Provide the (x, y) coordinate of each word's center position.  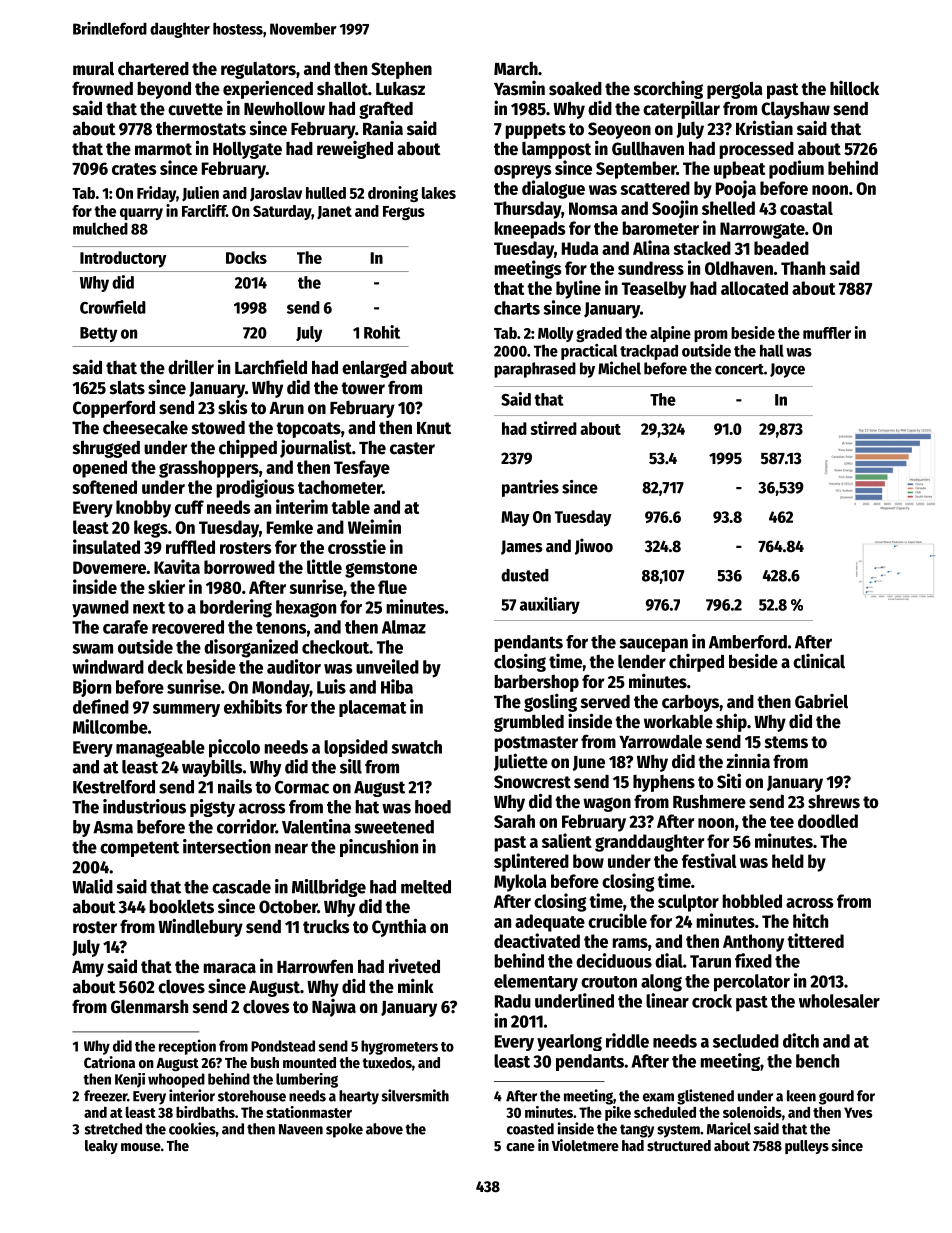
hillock (854, 88)
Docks (246, 257)
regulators (258, 70)
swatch (416, 747)
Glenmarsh (149, 1007)
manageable (160, 749)
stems (786, 742)
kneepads (529, 230)
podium (796, 169)
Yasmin (519, 88)
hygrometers (399, 1047)
